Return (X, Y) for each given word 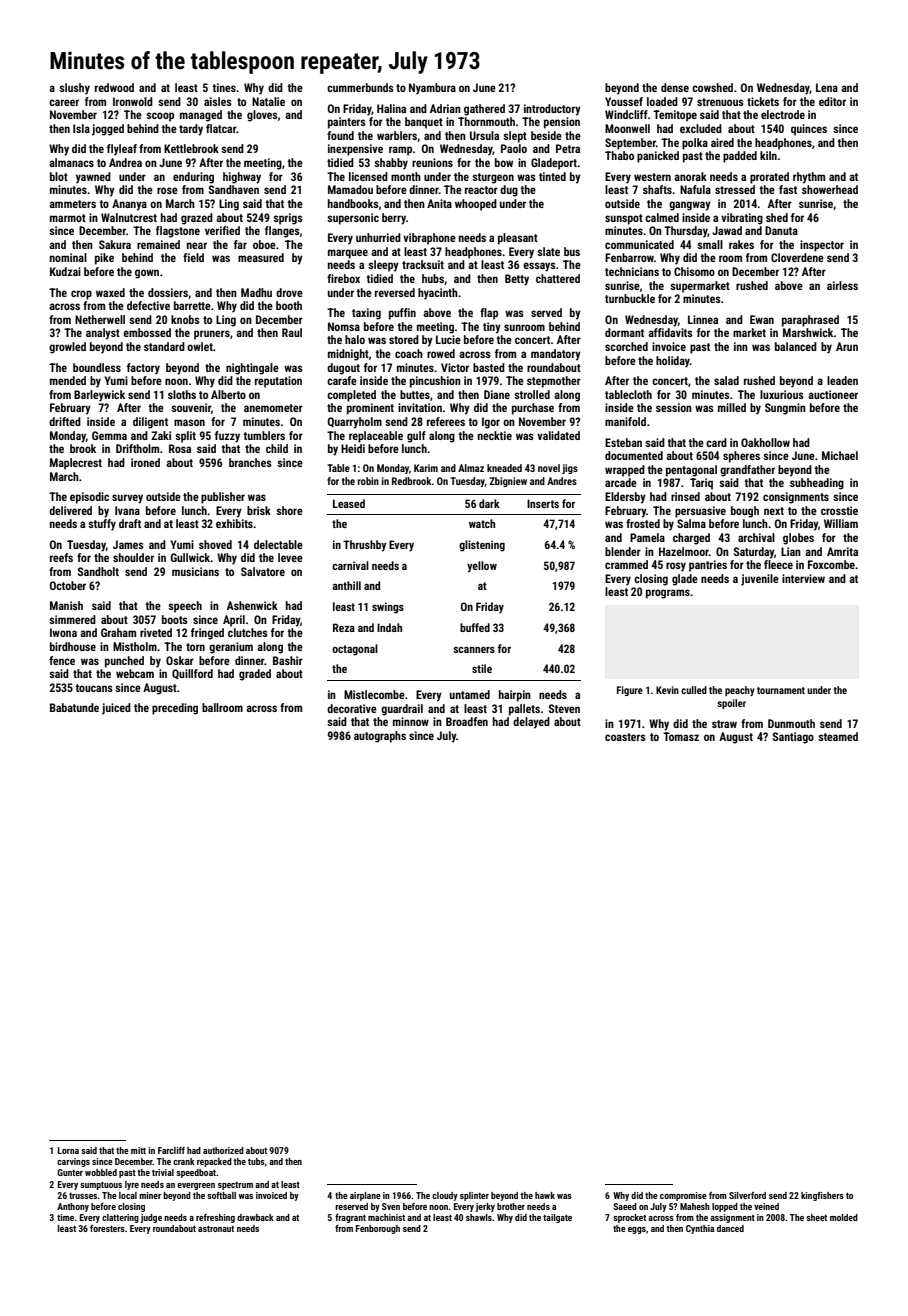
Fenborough (378, 1229)
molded (844, 1217)
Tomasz (681, 736)
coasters (625, 737)
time (65, 1217)
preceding (175, 709)
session (674, 407)
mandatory (556, 355)
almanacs (71, 162)
